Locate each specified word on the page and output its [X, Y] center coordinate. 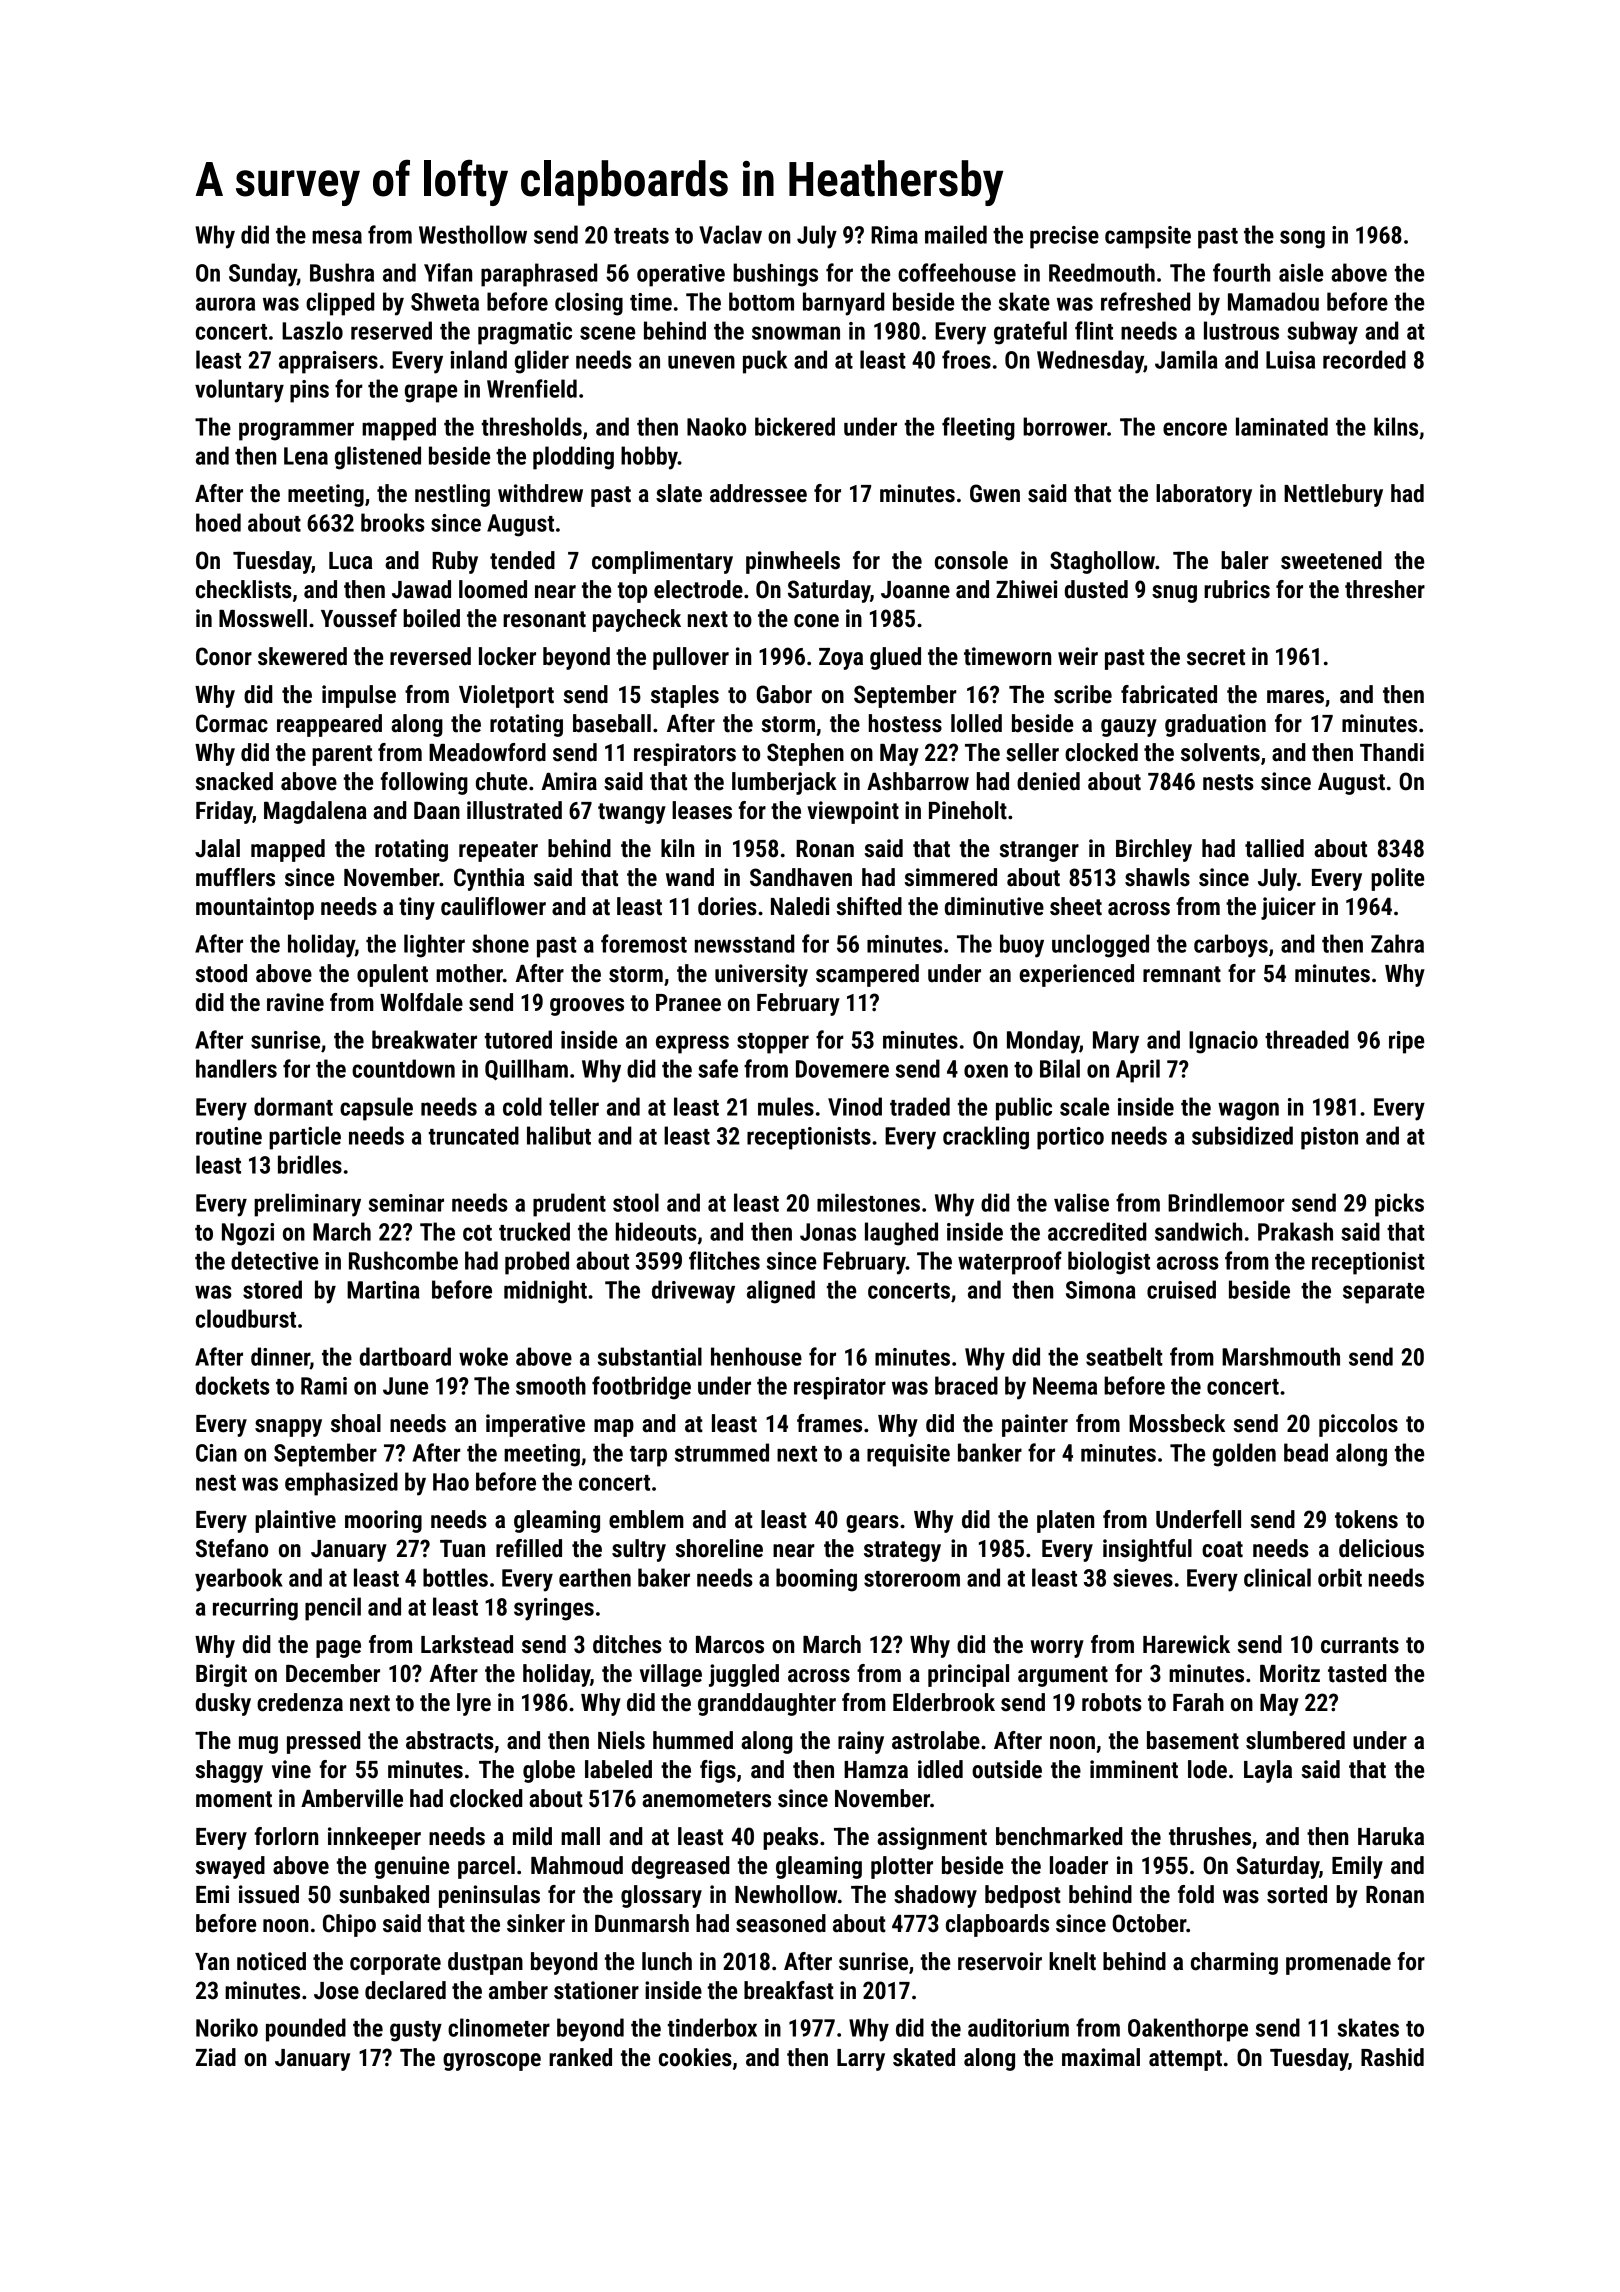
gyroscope [492, 2062]
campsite [1148, 237]
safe [718, 1068]
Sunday [263, 275]
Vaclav [730, 234]
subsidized [1242, 1135]
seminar [406, 1203]
